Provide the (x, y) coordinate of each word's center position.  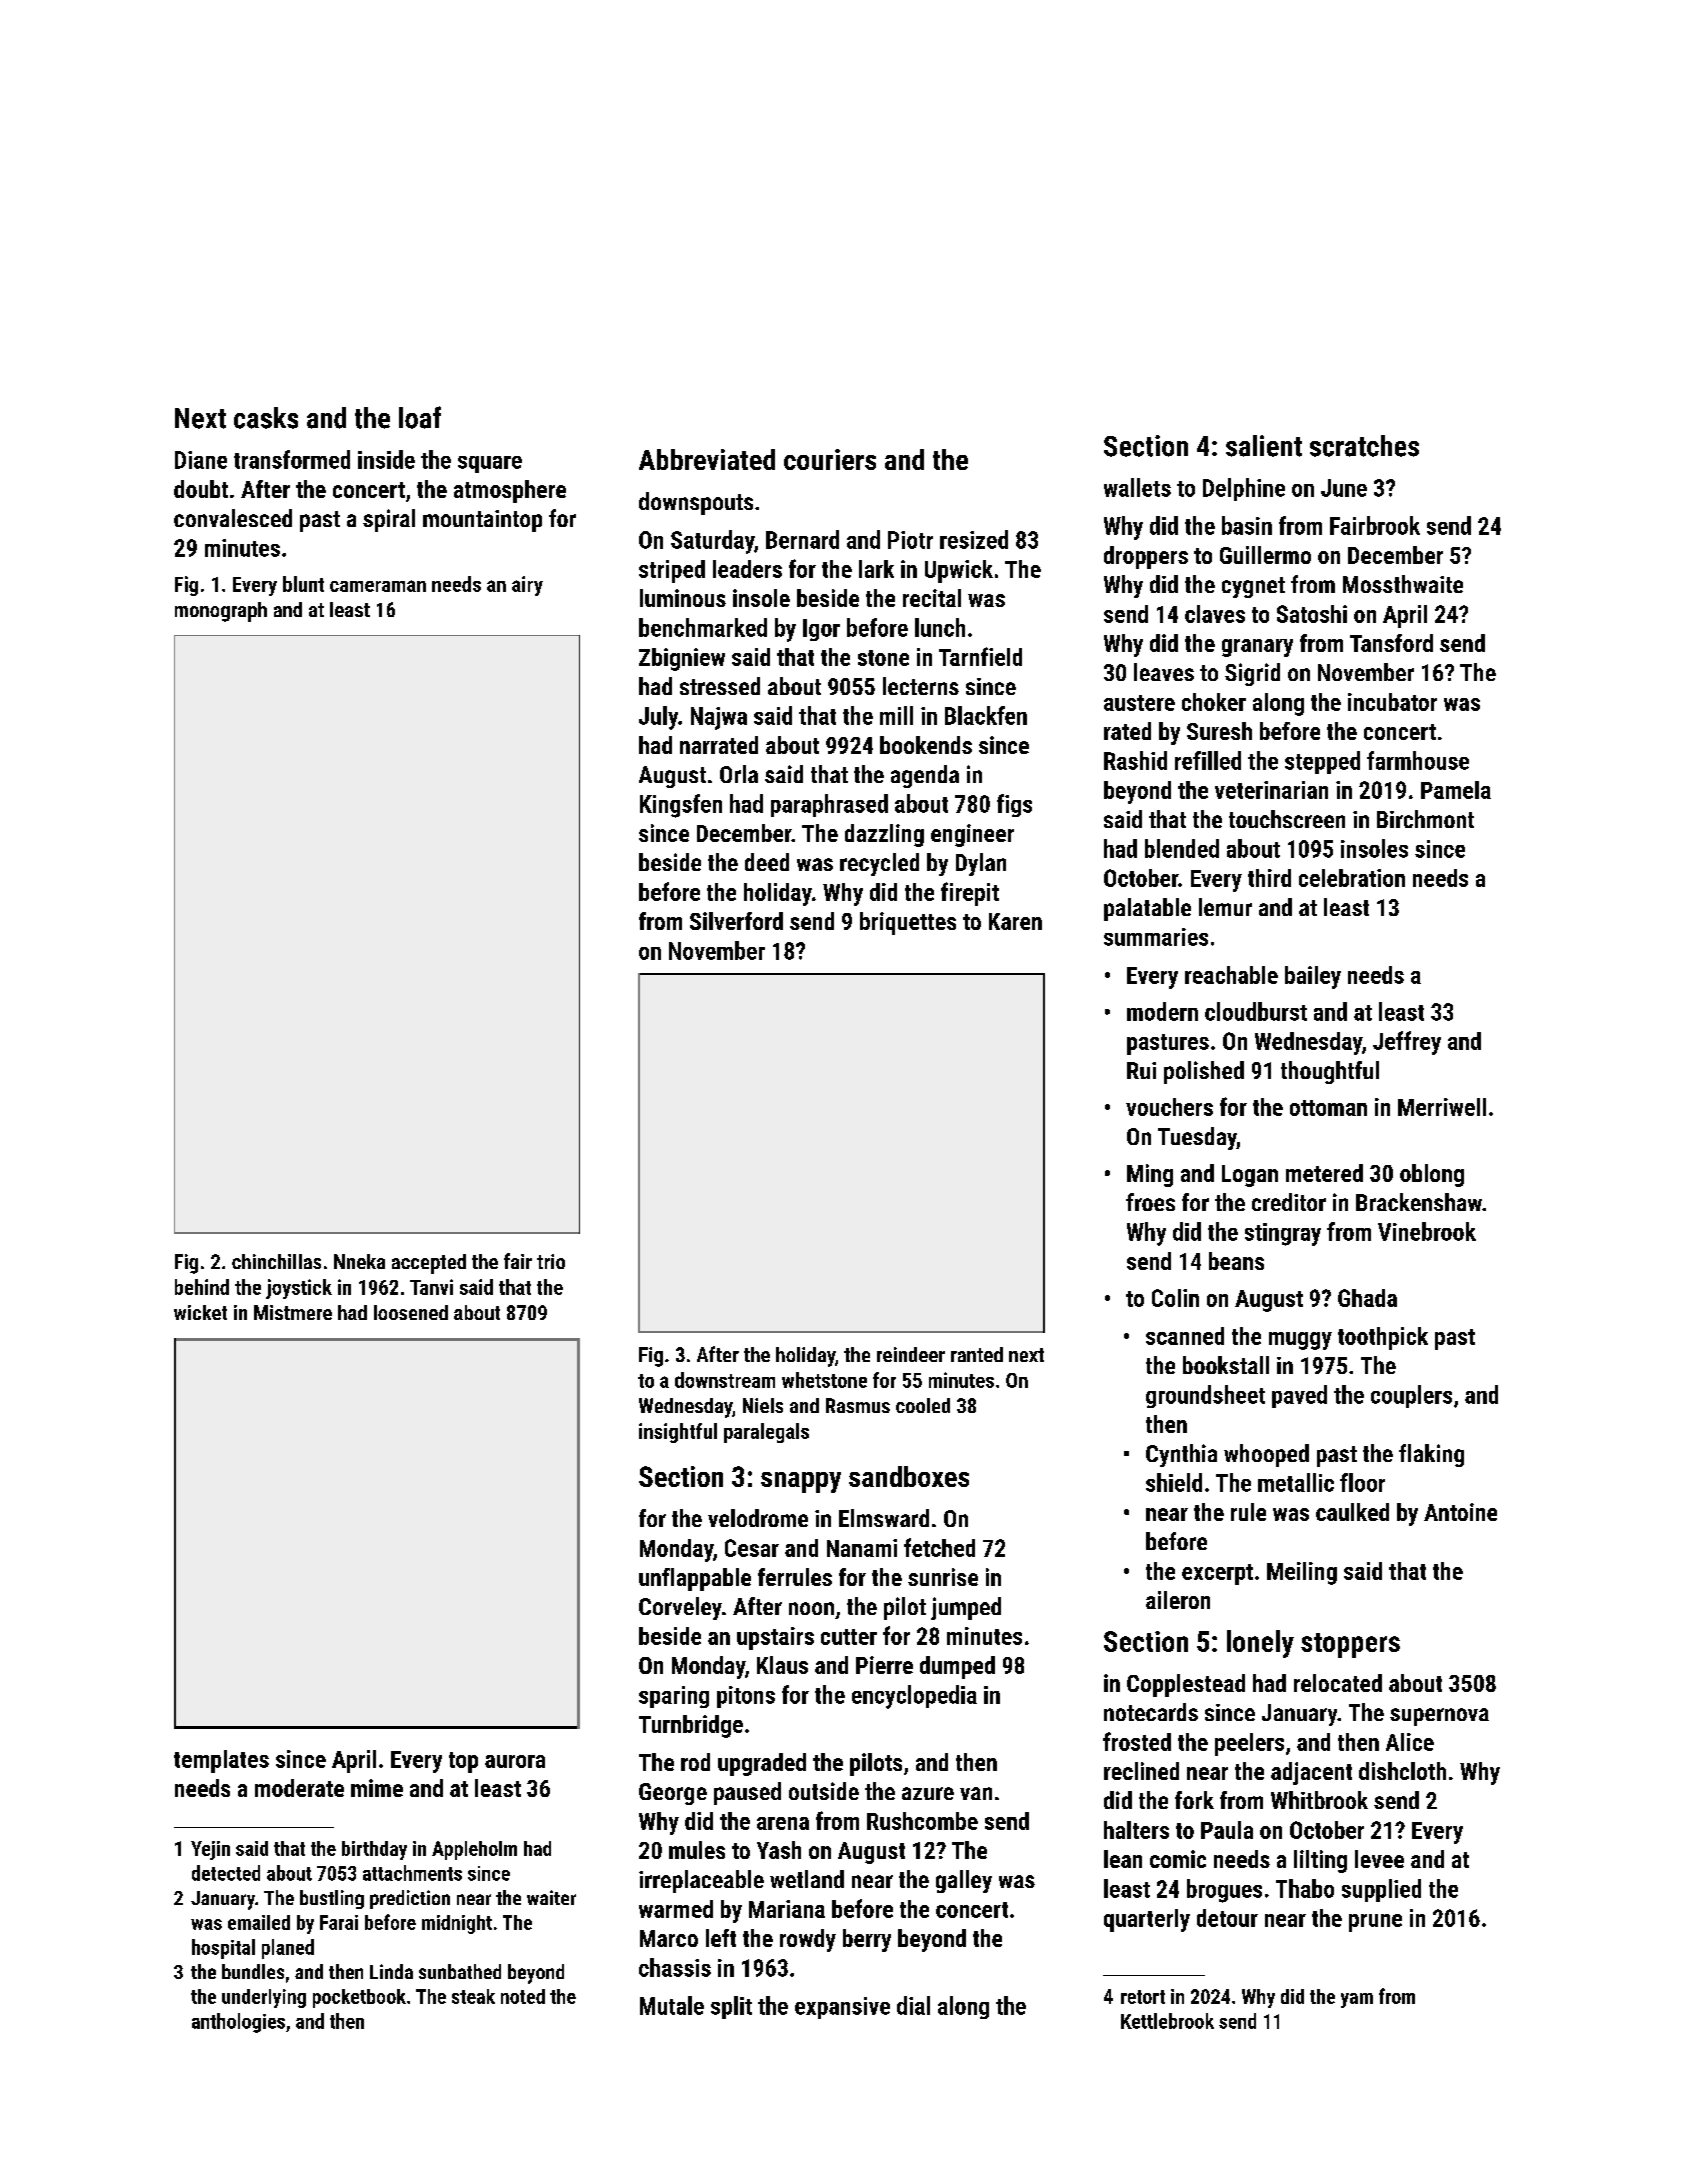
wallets (1137, 487)
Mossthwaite (1403, 584)
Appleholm (474, 1850)
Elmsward (884, 1518)
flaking (1431, 1455)
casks (266, 418)
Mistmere (293, 1312)
